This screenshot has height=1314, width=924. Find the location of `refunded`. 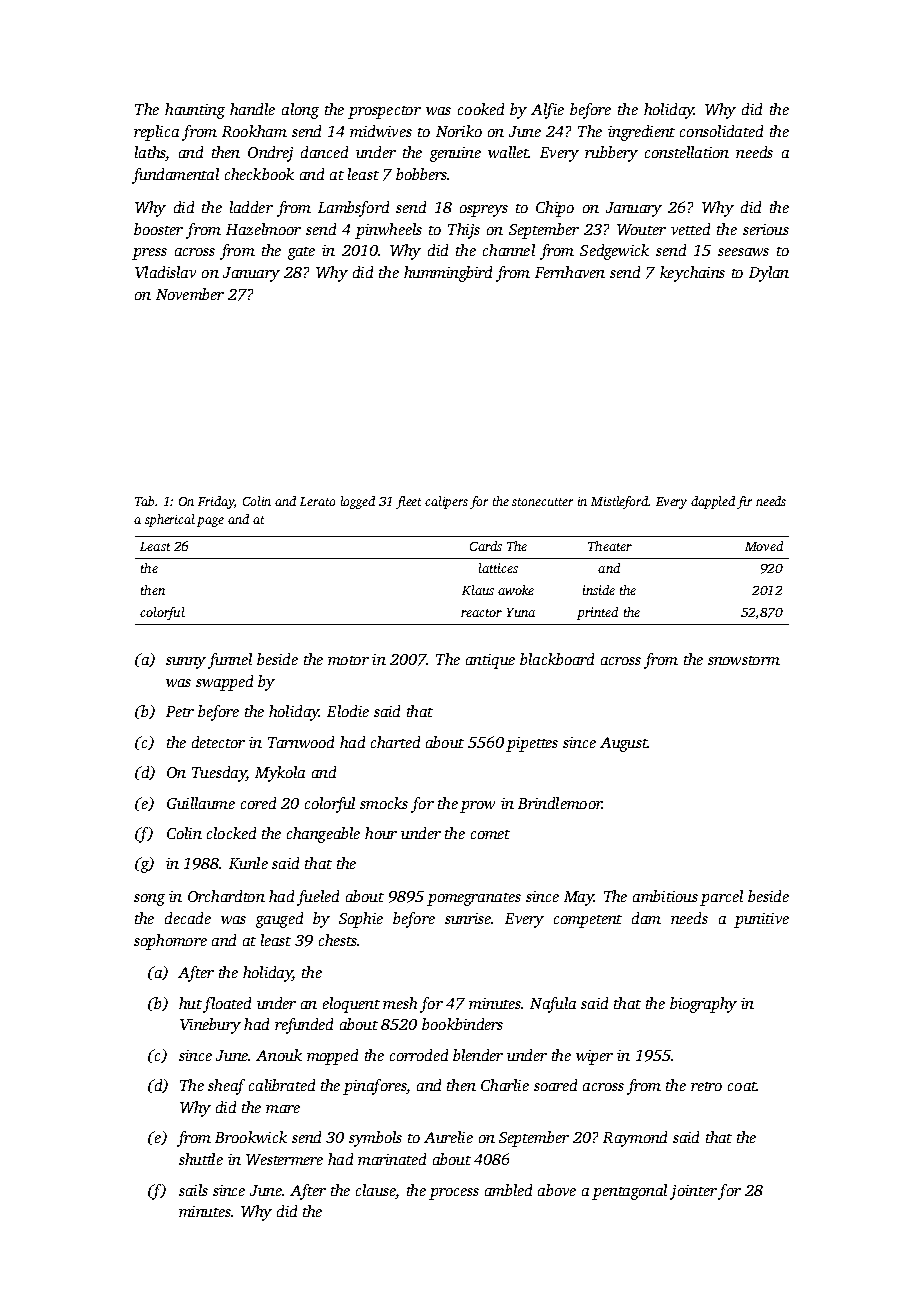

refunded is located at coordinates (304, 1026).
